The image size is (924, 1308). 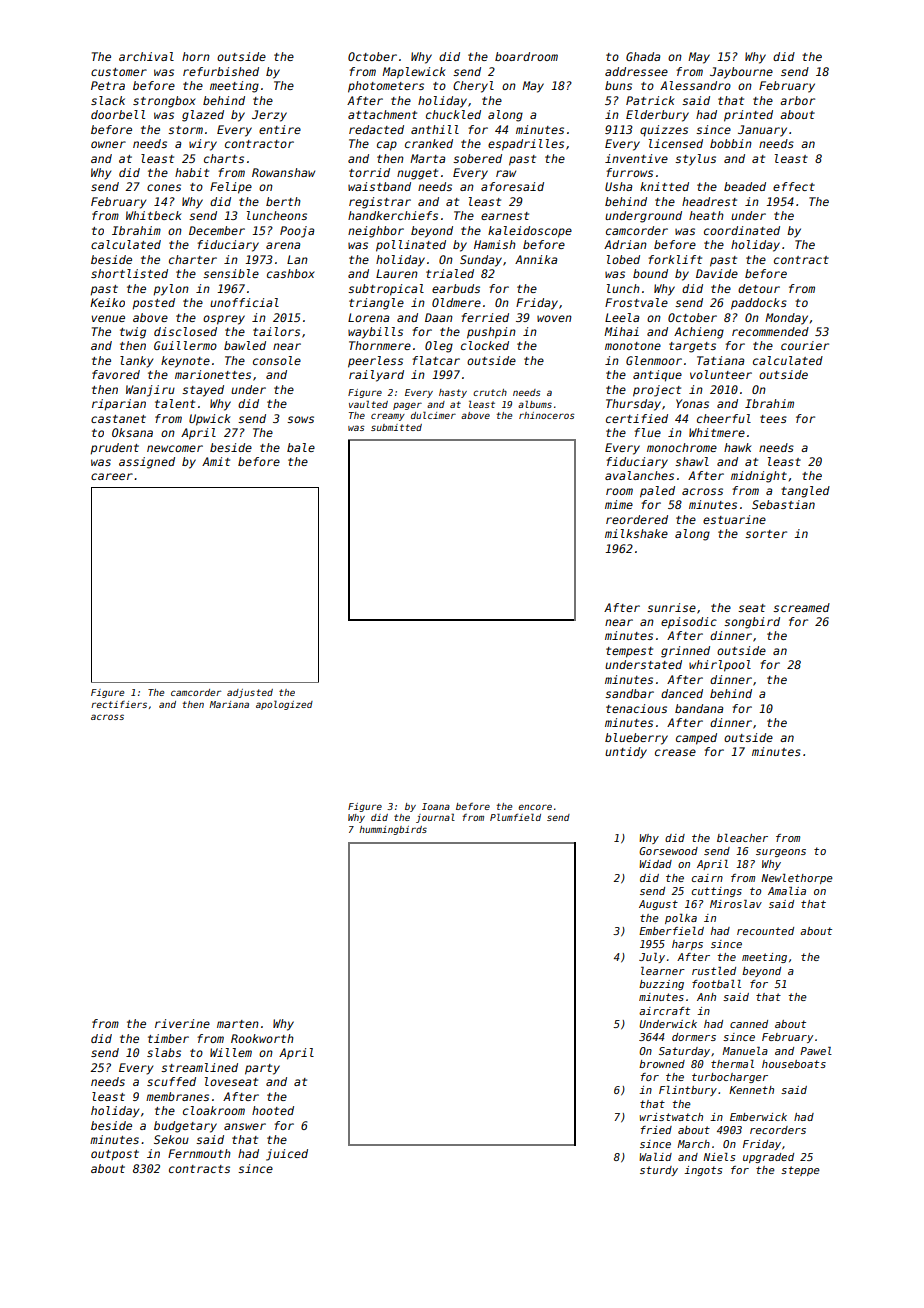 I want to click on milkshake, so click(x=636, y=533).
